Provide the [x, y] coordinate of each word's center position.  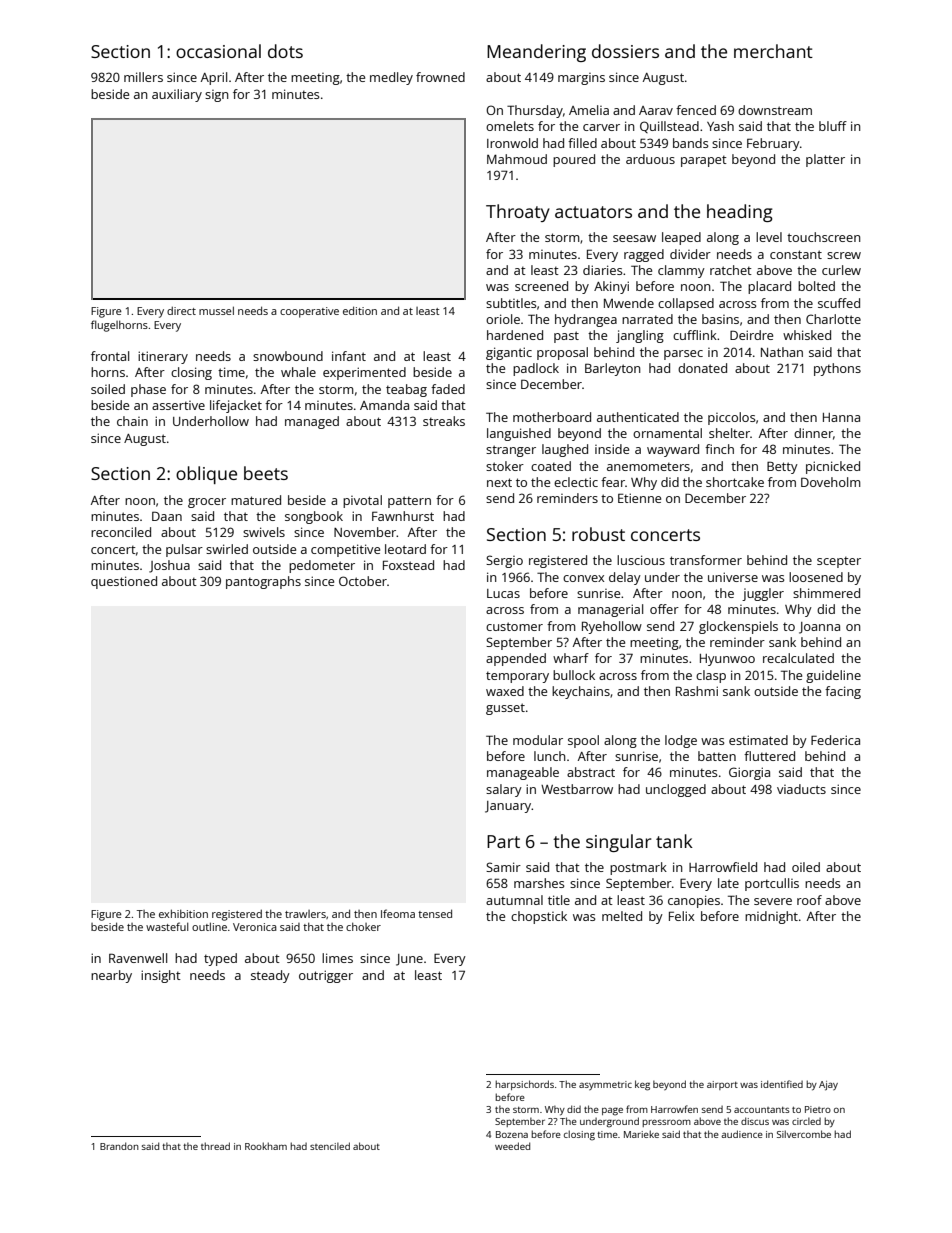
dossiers [625, 51]
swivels [264, 532]
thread [215, 1146]
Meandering [536, 53]
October [363, 581]
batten [717, 756]
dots [285, 51]
